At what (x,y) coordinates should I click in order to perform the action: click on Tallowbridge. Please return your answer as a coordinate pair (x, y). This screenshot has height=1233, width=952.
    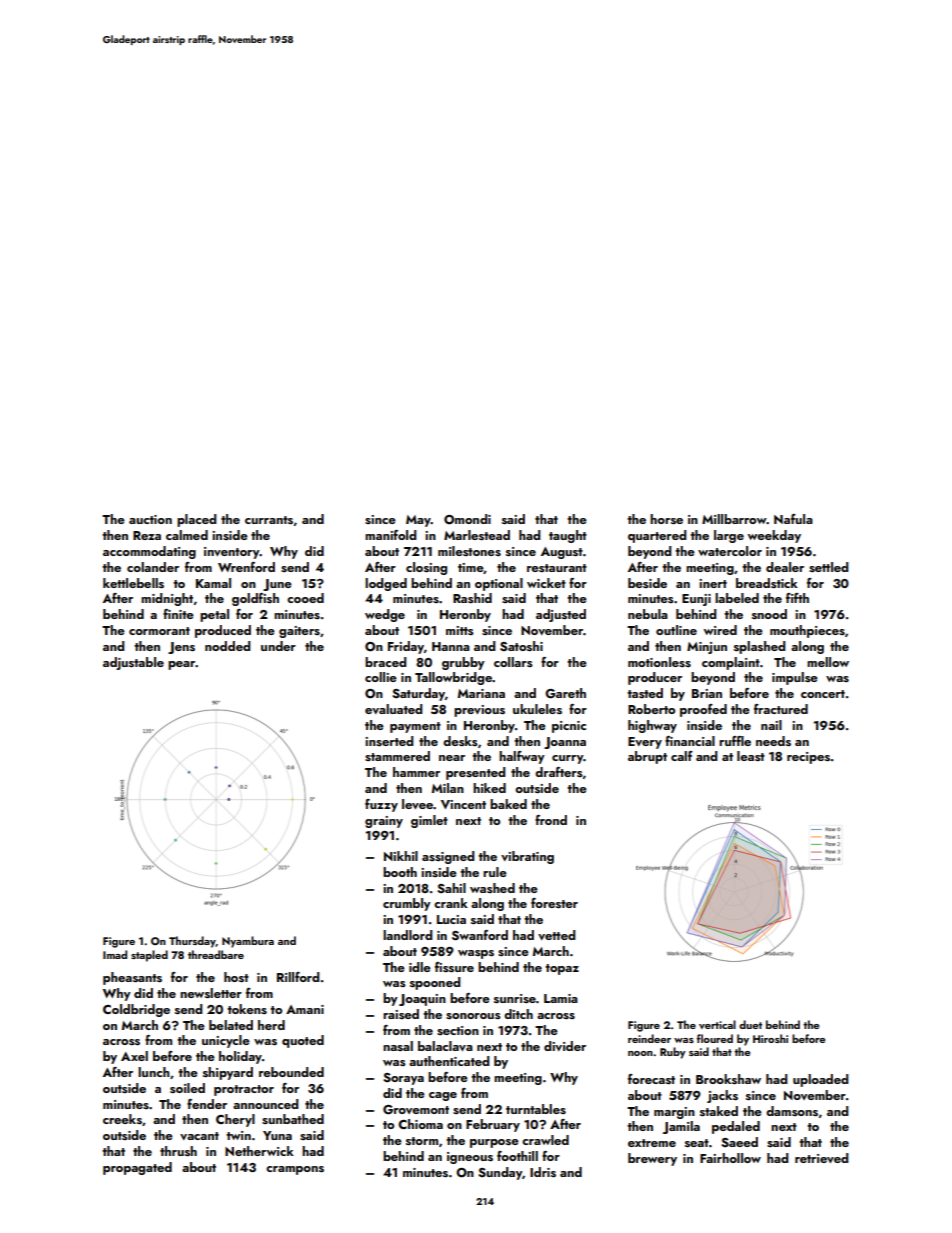
    Looking at the image, I should click on (453, 678).
